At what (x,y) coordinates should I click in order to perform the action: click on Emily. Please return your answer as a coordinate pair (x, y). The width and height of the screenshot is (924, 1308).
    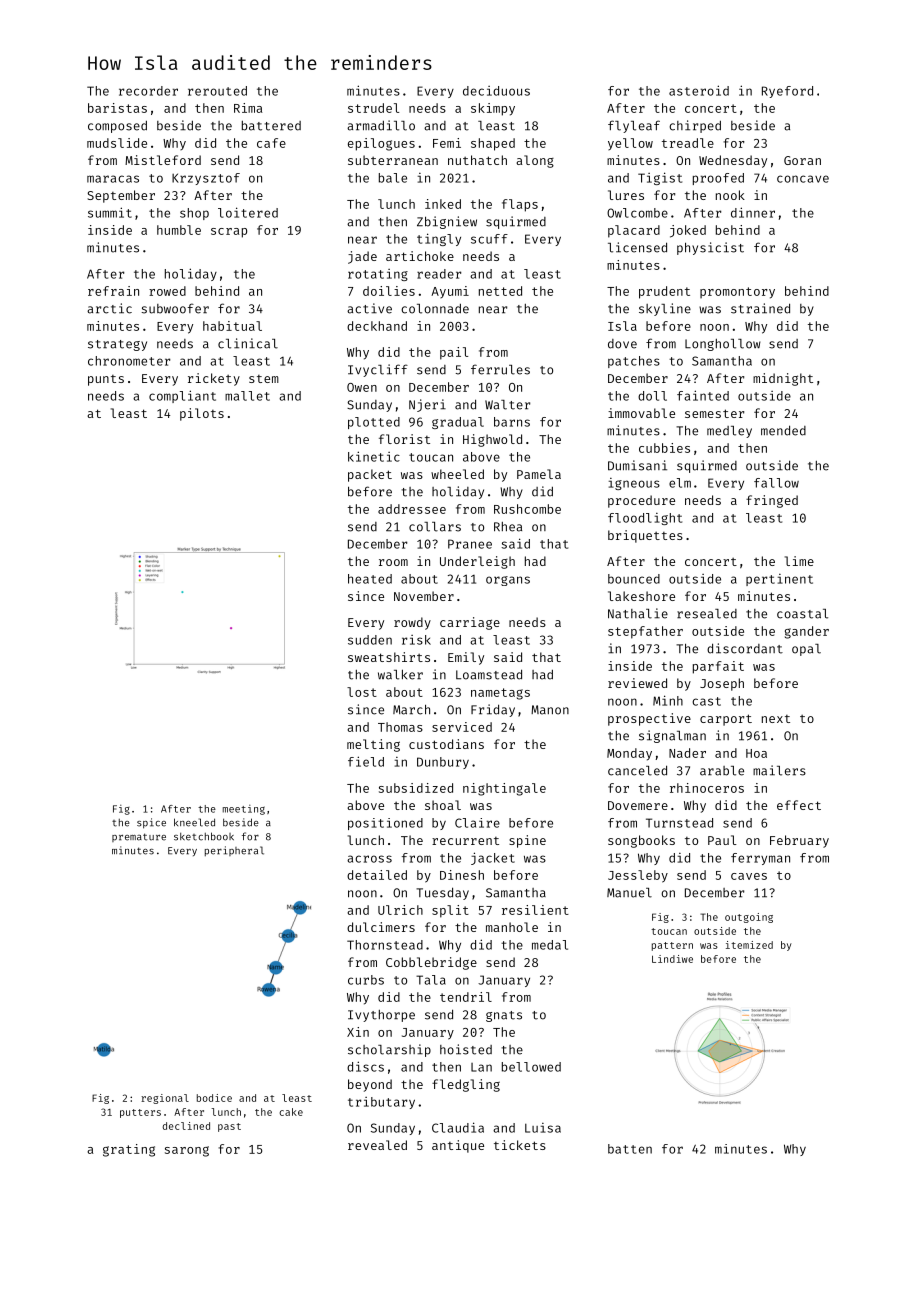
    Looking at the image, I should click on (466, 658).
